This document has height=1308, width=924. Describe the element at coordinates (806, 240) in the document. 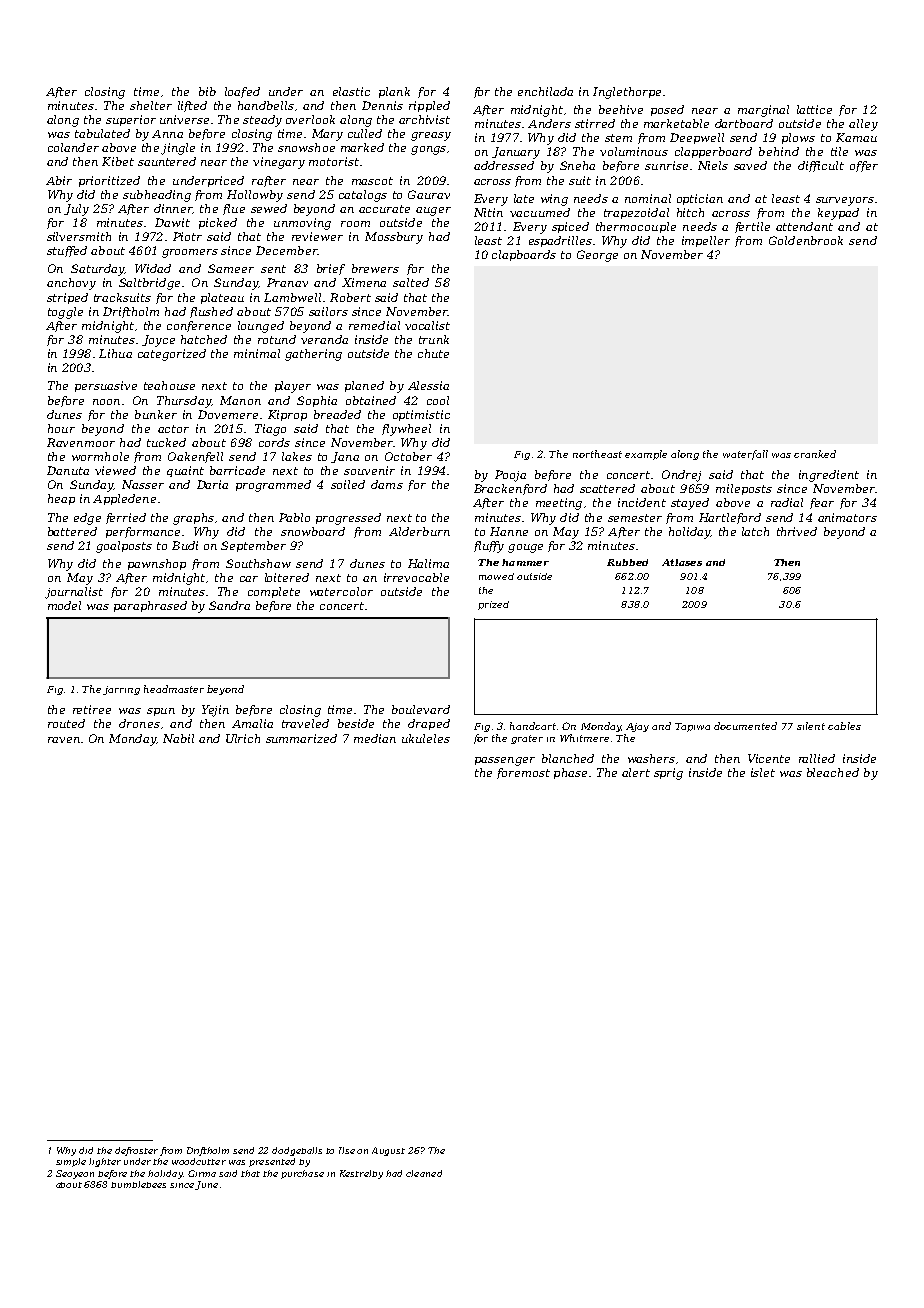

I see `Goldenbrook` at that location.
